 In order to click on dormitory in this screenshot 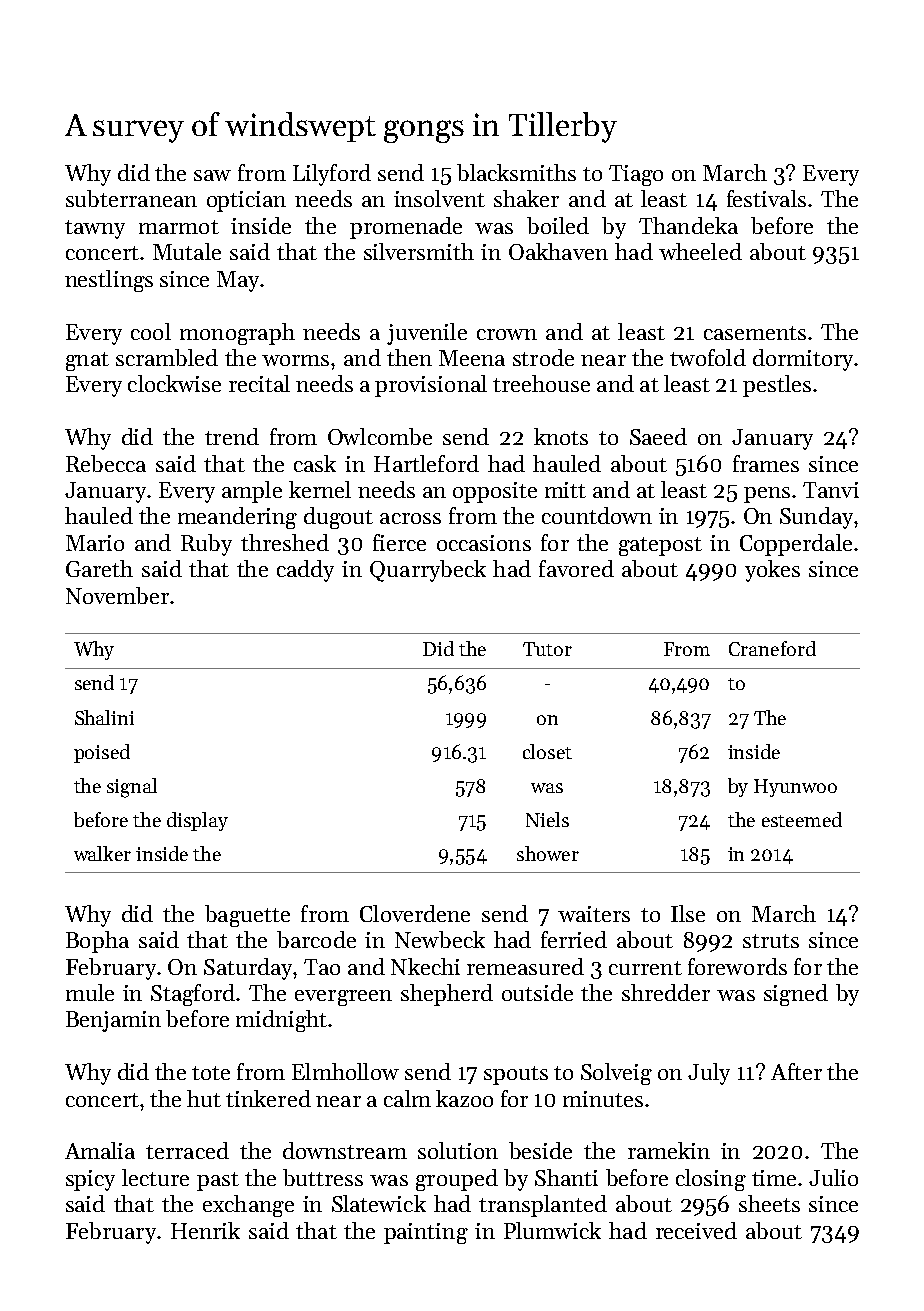, I will do `click(803, 360)`.
